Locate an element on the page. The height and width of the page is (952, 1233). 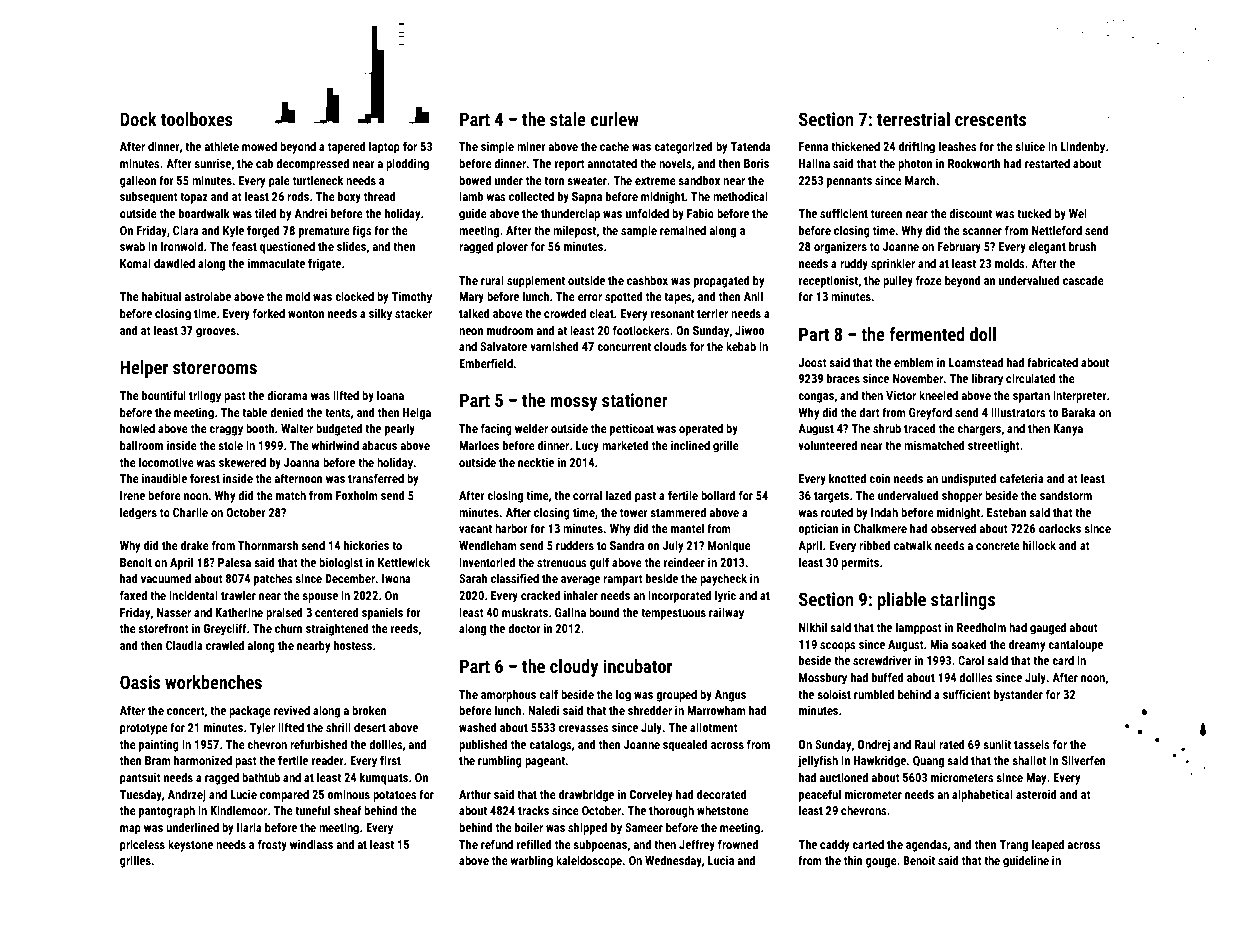
Helper is located at coordinates (144, 369).
